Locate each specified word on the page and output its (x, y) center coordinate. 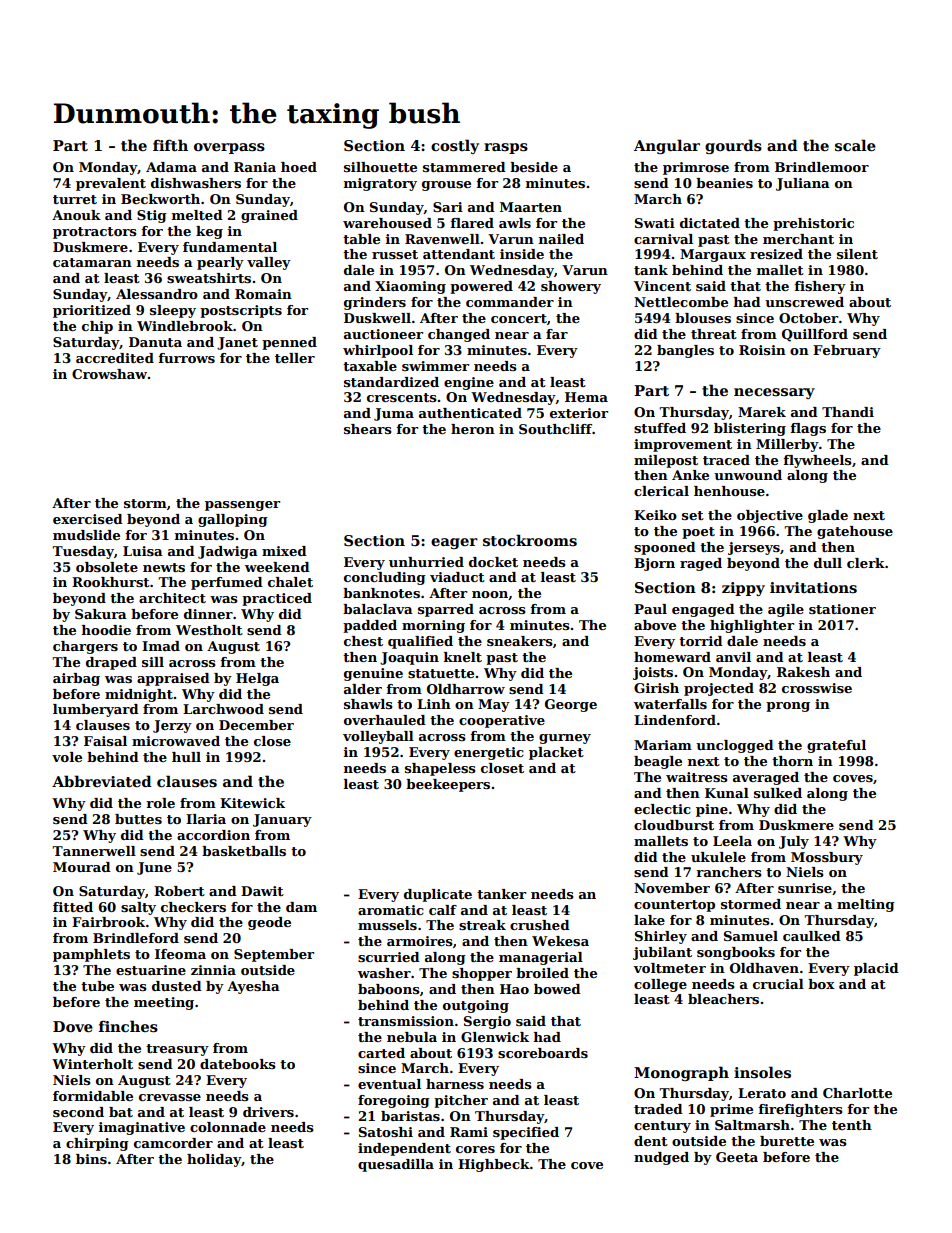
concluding (385, 578)
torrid (701, 641)
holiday (214, 1160)
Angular (667, 146)
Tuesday (83, 552)
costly (455, 146)
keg (209, 232)
